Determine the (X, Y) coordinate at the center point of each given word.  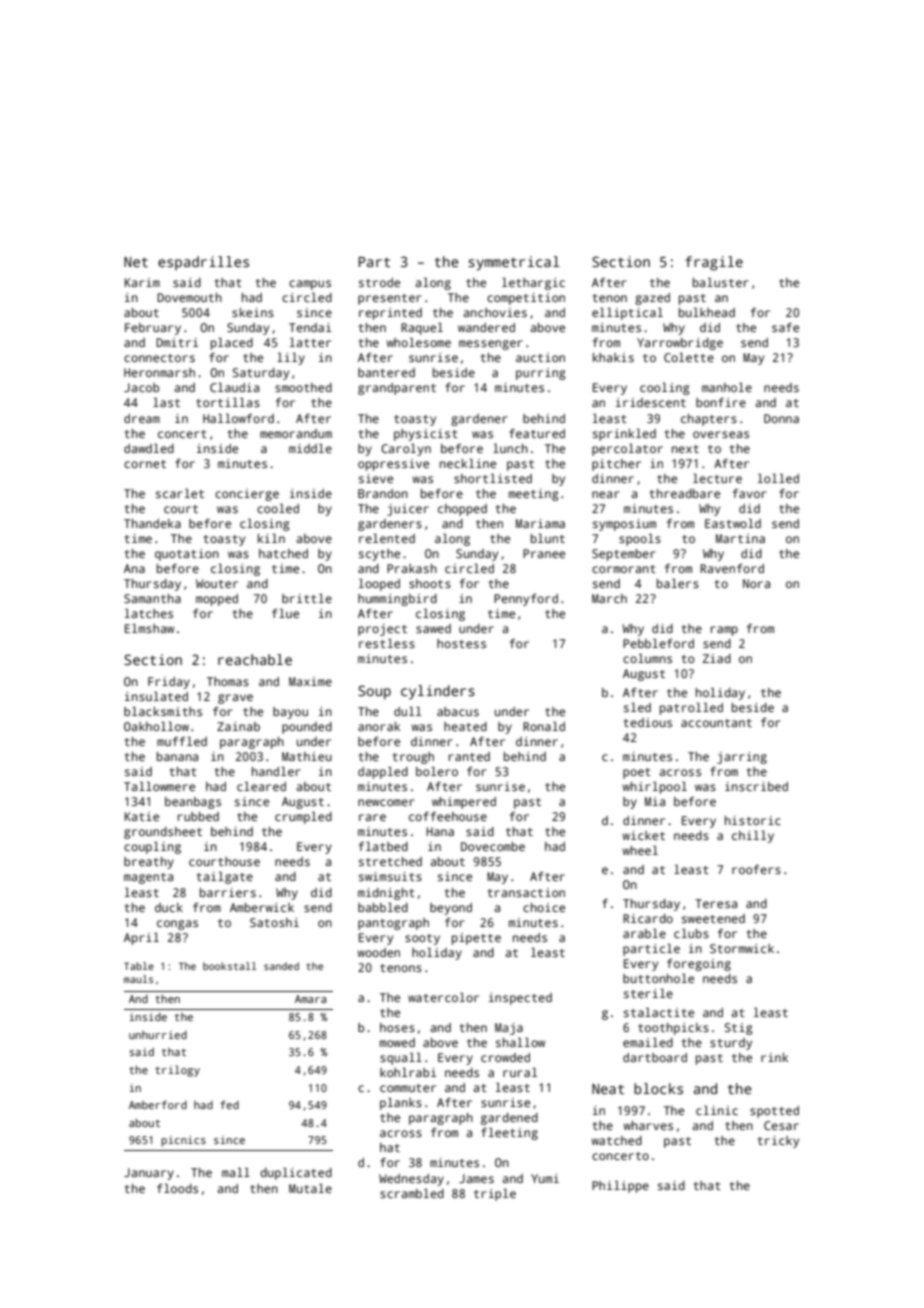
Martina (740, 538)
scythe (379, 555)
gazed (652, 299)
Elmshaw (149, 628)
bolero (437, 771)
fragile (714, 263)
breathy (149, 863)
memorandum (296, 433)
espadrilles (203, 263)
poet (637, 773)
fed (229, 1104)
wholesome (418, 342)
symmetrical (514, 263)
